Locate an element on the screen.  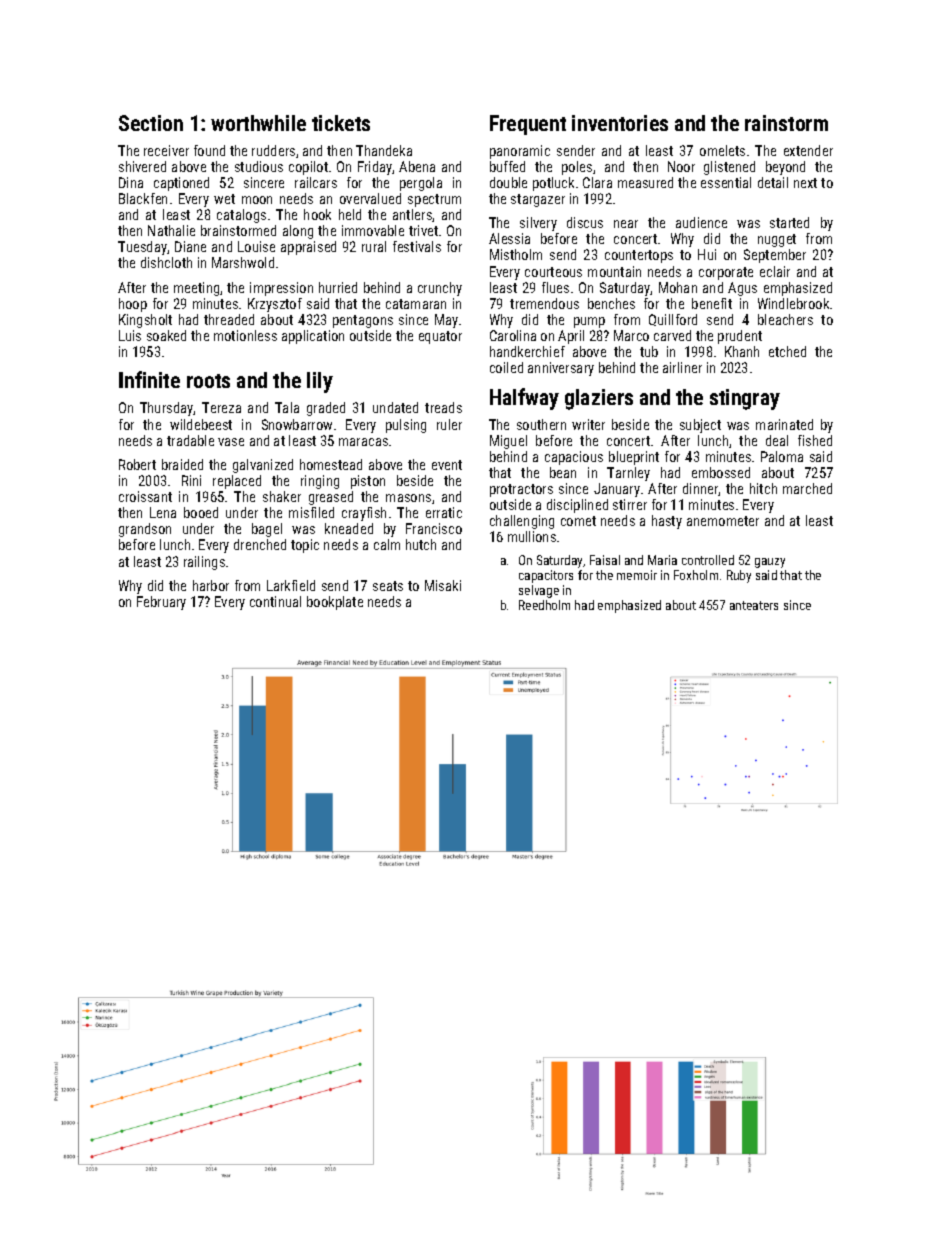
anteaters is located at coordinates (754, 605).
